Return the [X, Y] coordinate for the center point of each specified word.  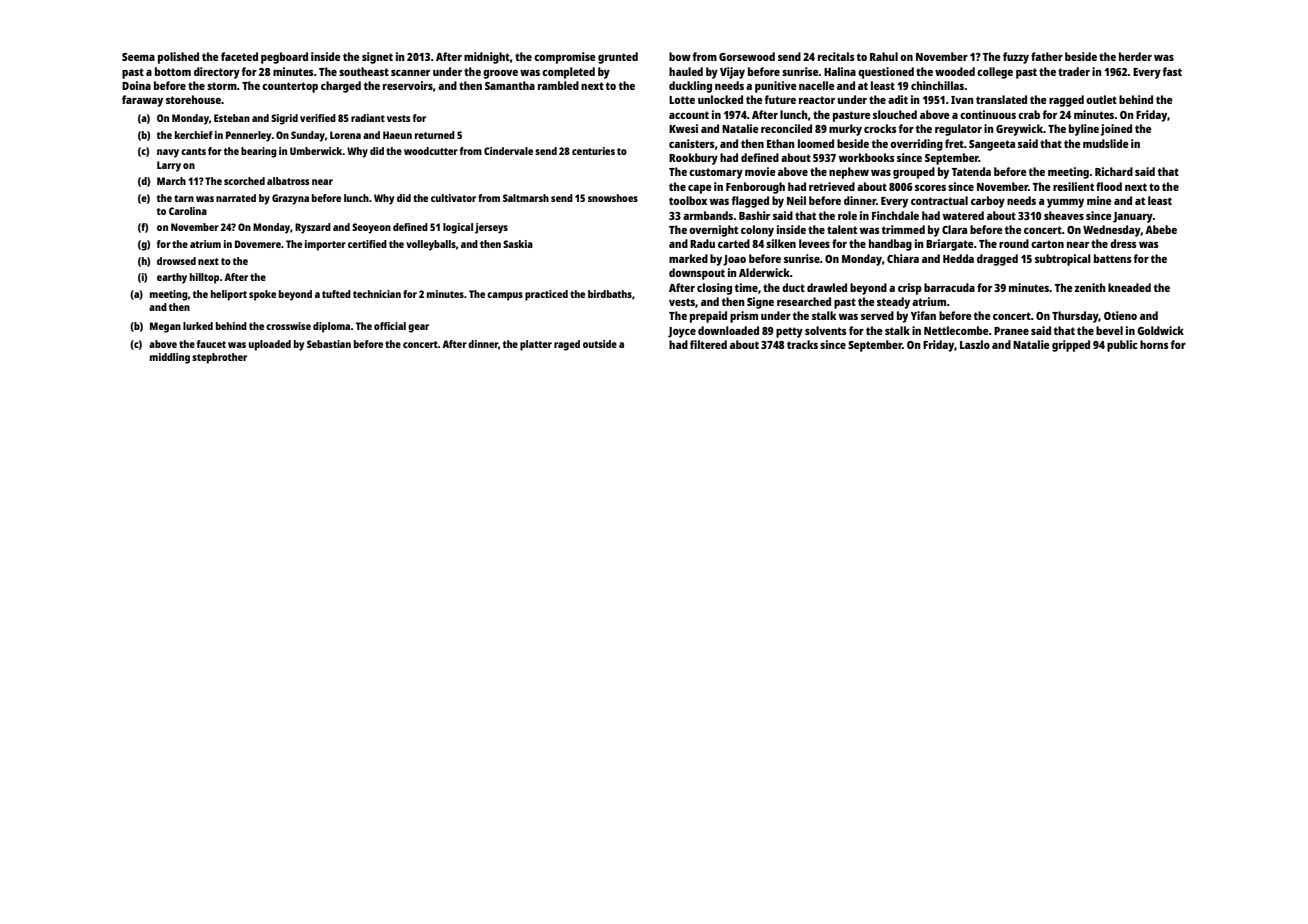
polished [178, 58]
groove [500, 74]
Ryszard [313, 228]
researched [804, 301]
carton [1047, 244]
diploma [331, 327]
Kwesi [683, 128]
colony [757, 231]
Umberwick [316, 151]
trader [1074, 71]
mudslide [1106, 143]
